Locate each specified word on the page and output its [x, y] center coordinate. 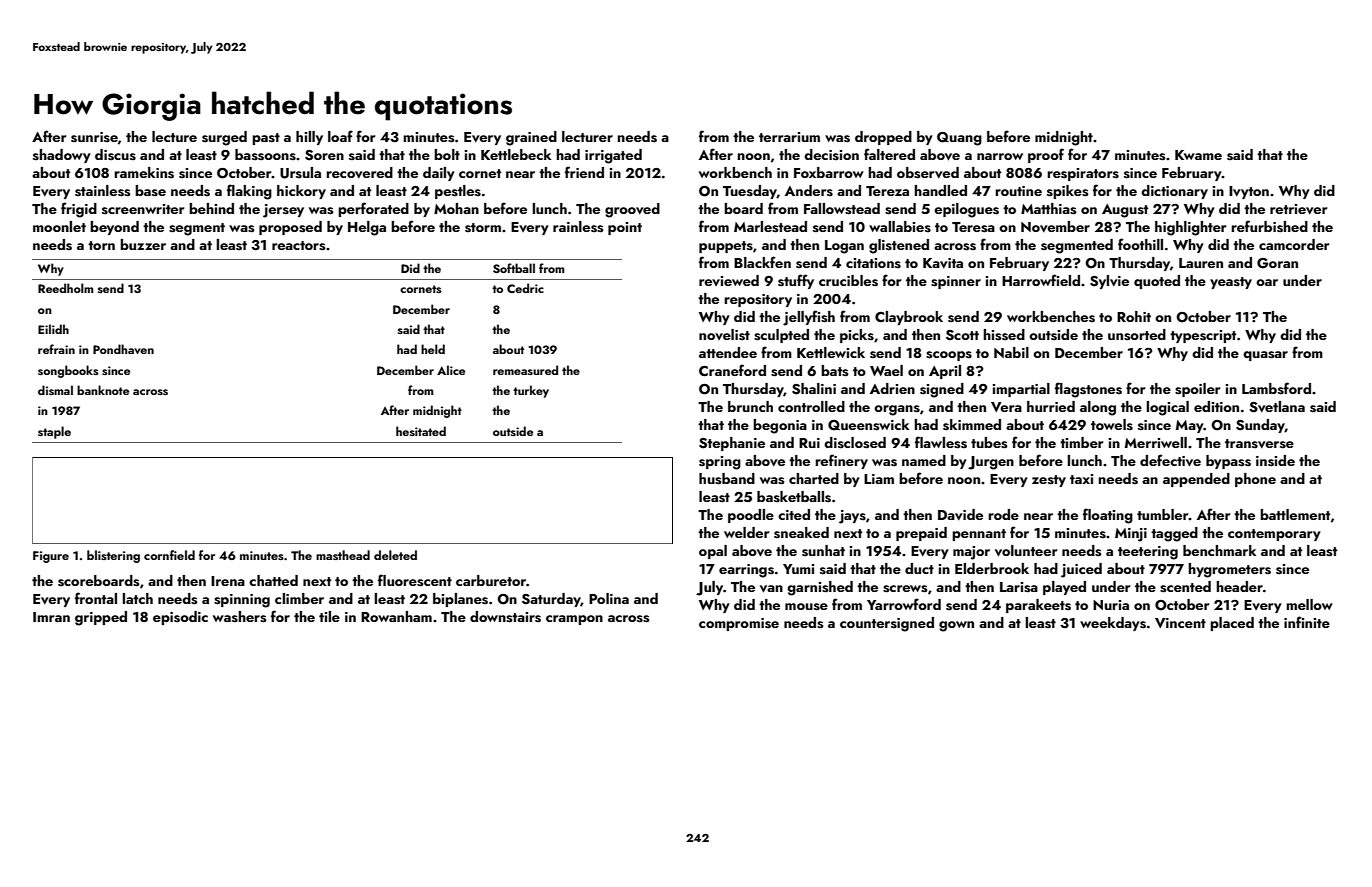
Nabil [1011, 352]
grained [531, 138]
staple [54, 432]
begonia [780, 426]
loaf [340, 136]
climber [299, 598]
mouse [806, 606]
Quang [959, 139]
